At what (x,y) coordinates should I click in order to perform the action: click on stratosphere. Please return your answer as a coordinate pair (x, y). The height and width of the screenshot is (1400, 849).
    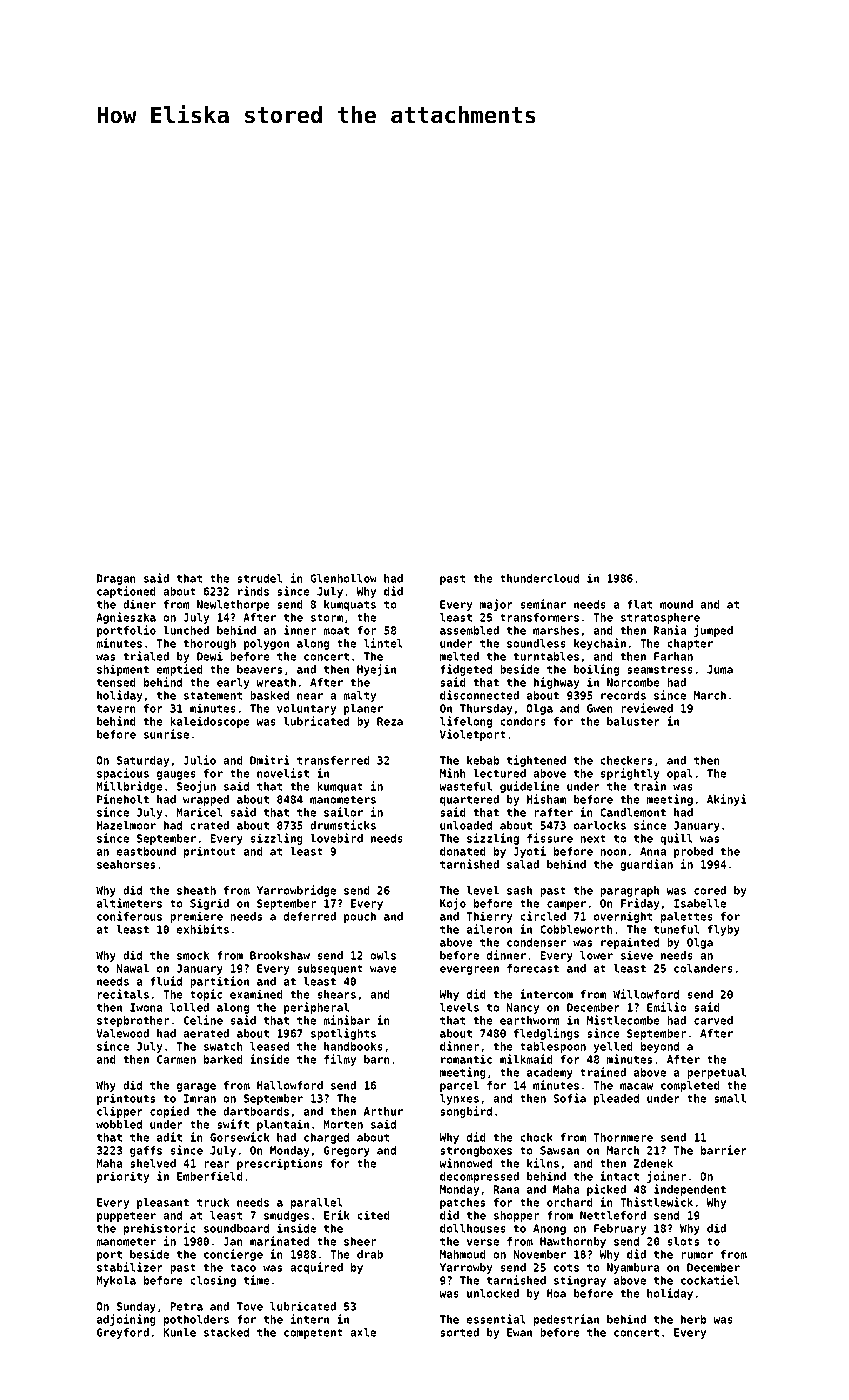
    Looking at the image, I should click on (660, 618).
